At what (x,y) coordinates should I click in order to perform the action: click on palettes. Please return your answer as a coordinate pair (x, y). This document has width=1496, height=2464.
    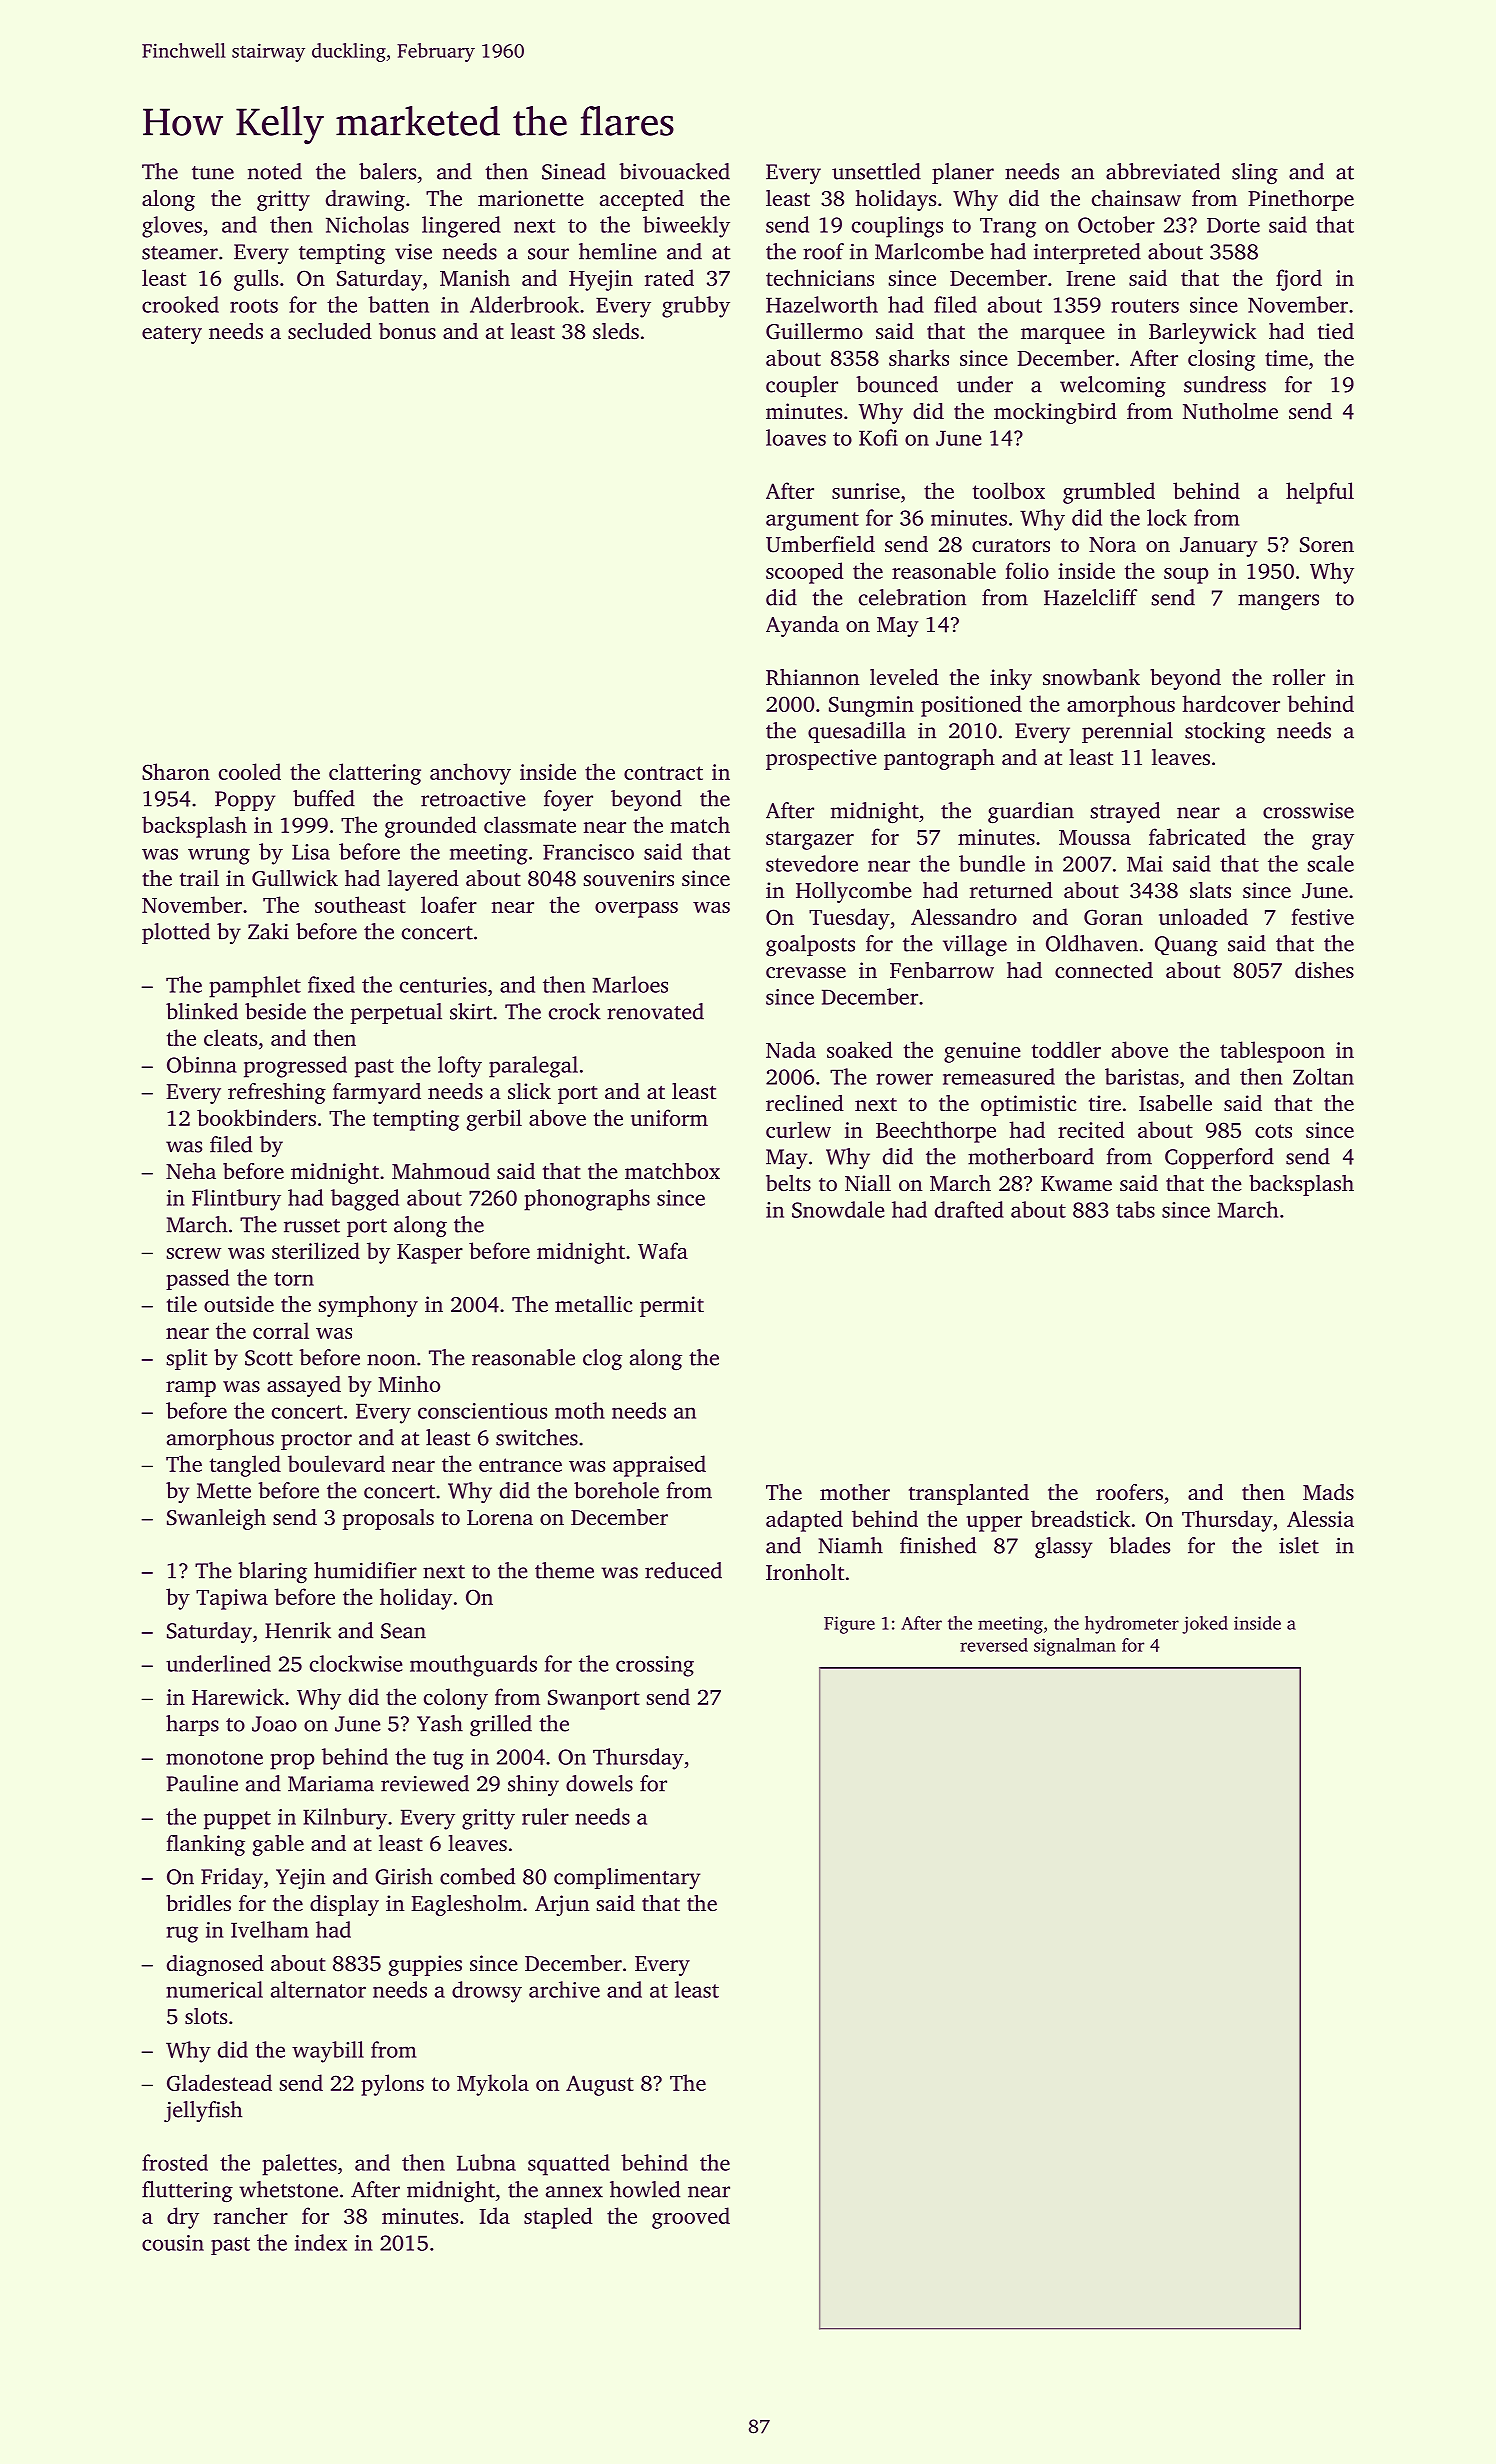
    Looking at the image, I should click on (299, 2165).
